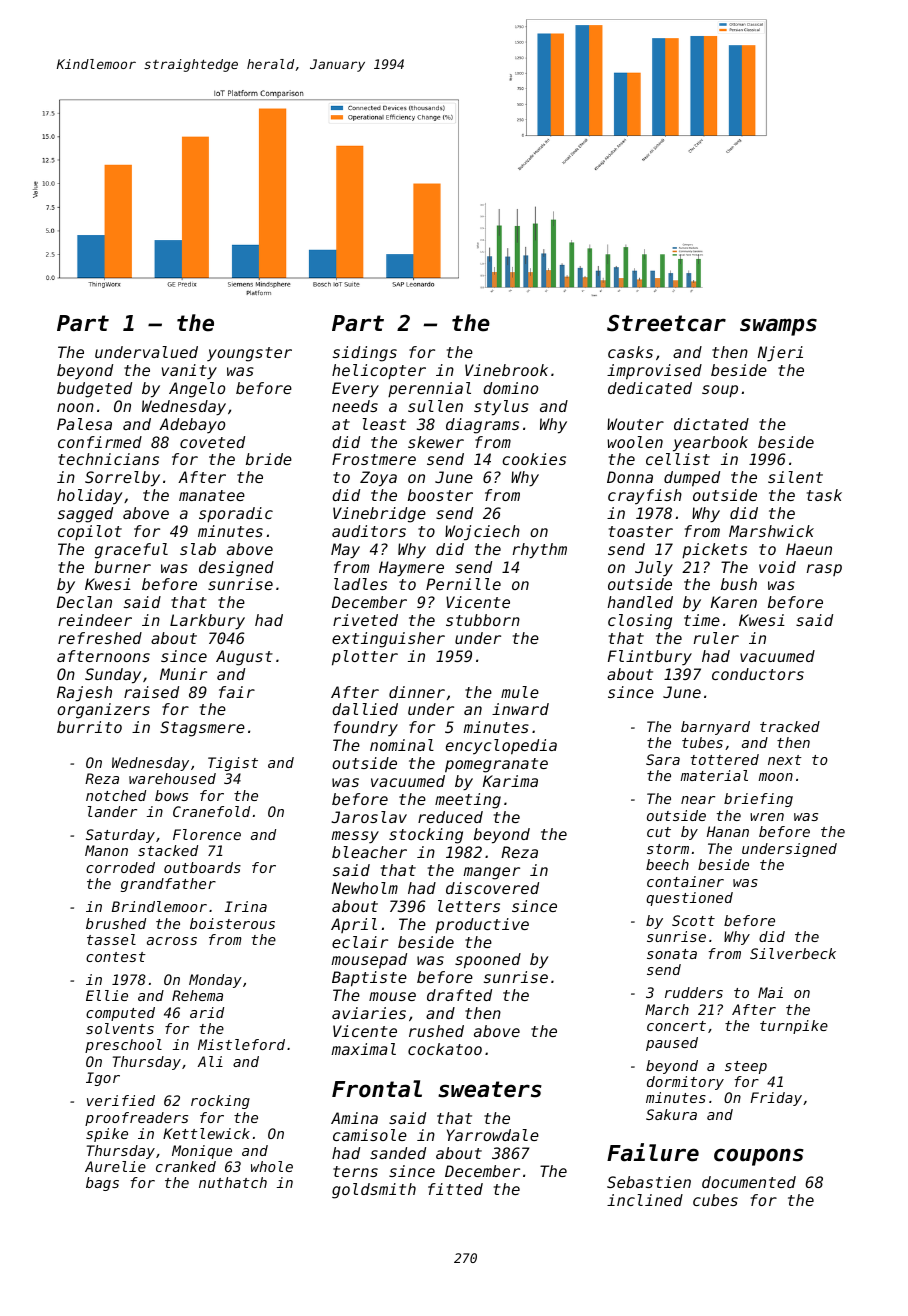  Describe the element at coordinates (640, 602) in the document. I see `handled` at that location.
